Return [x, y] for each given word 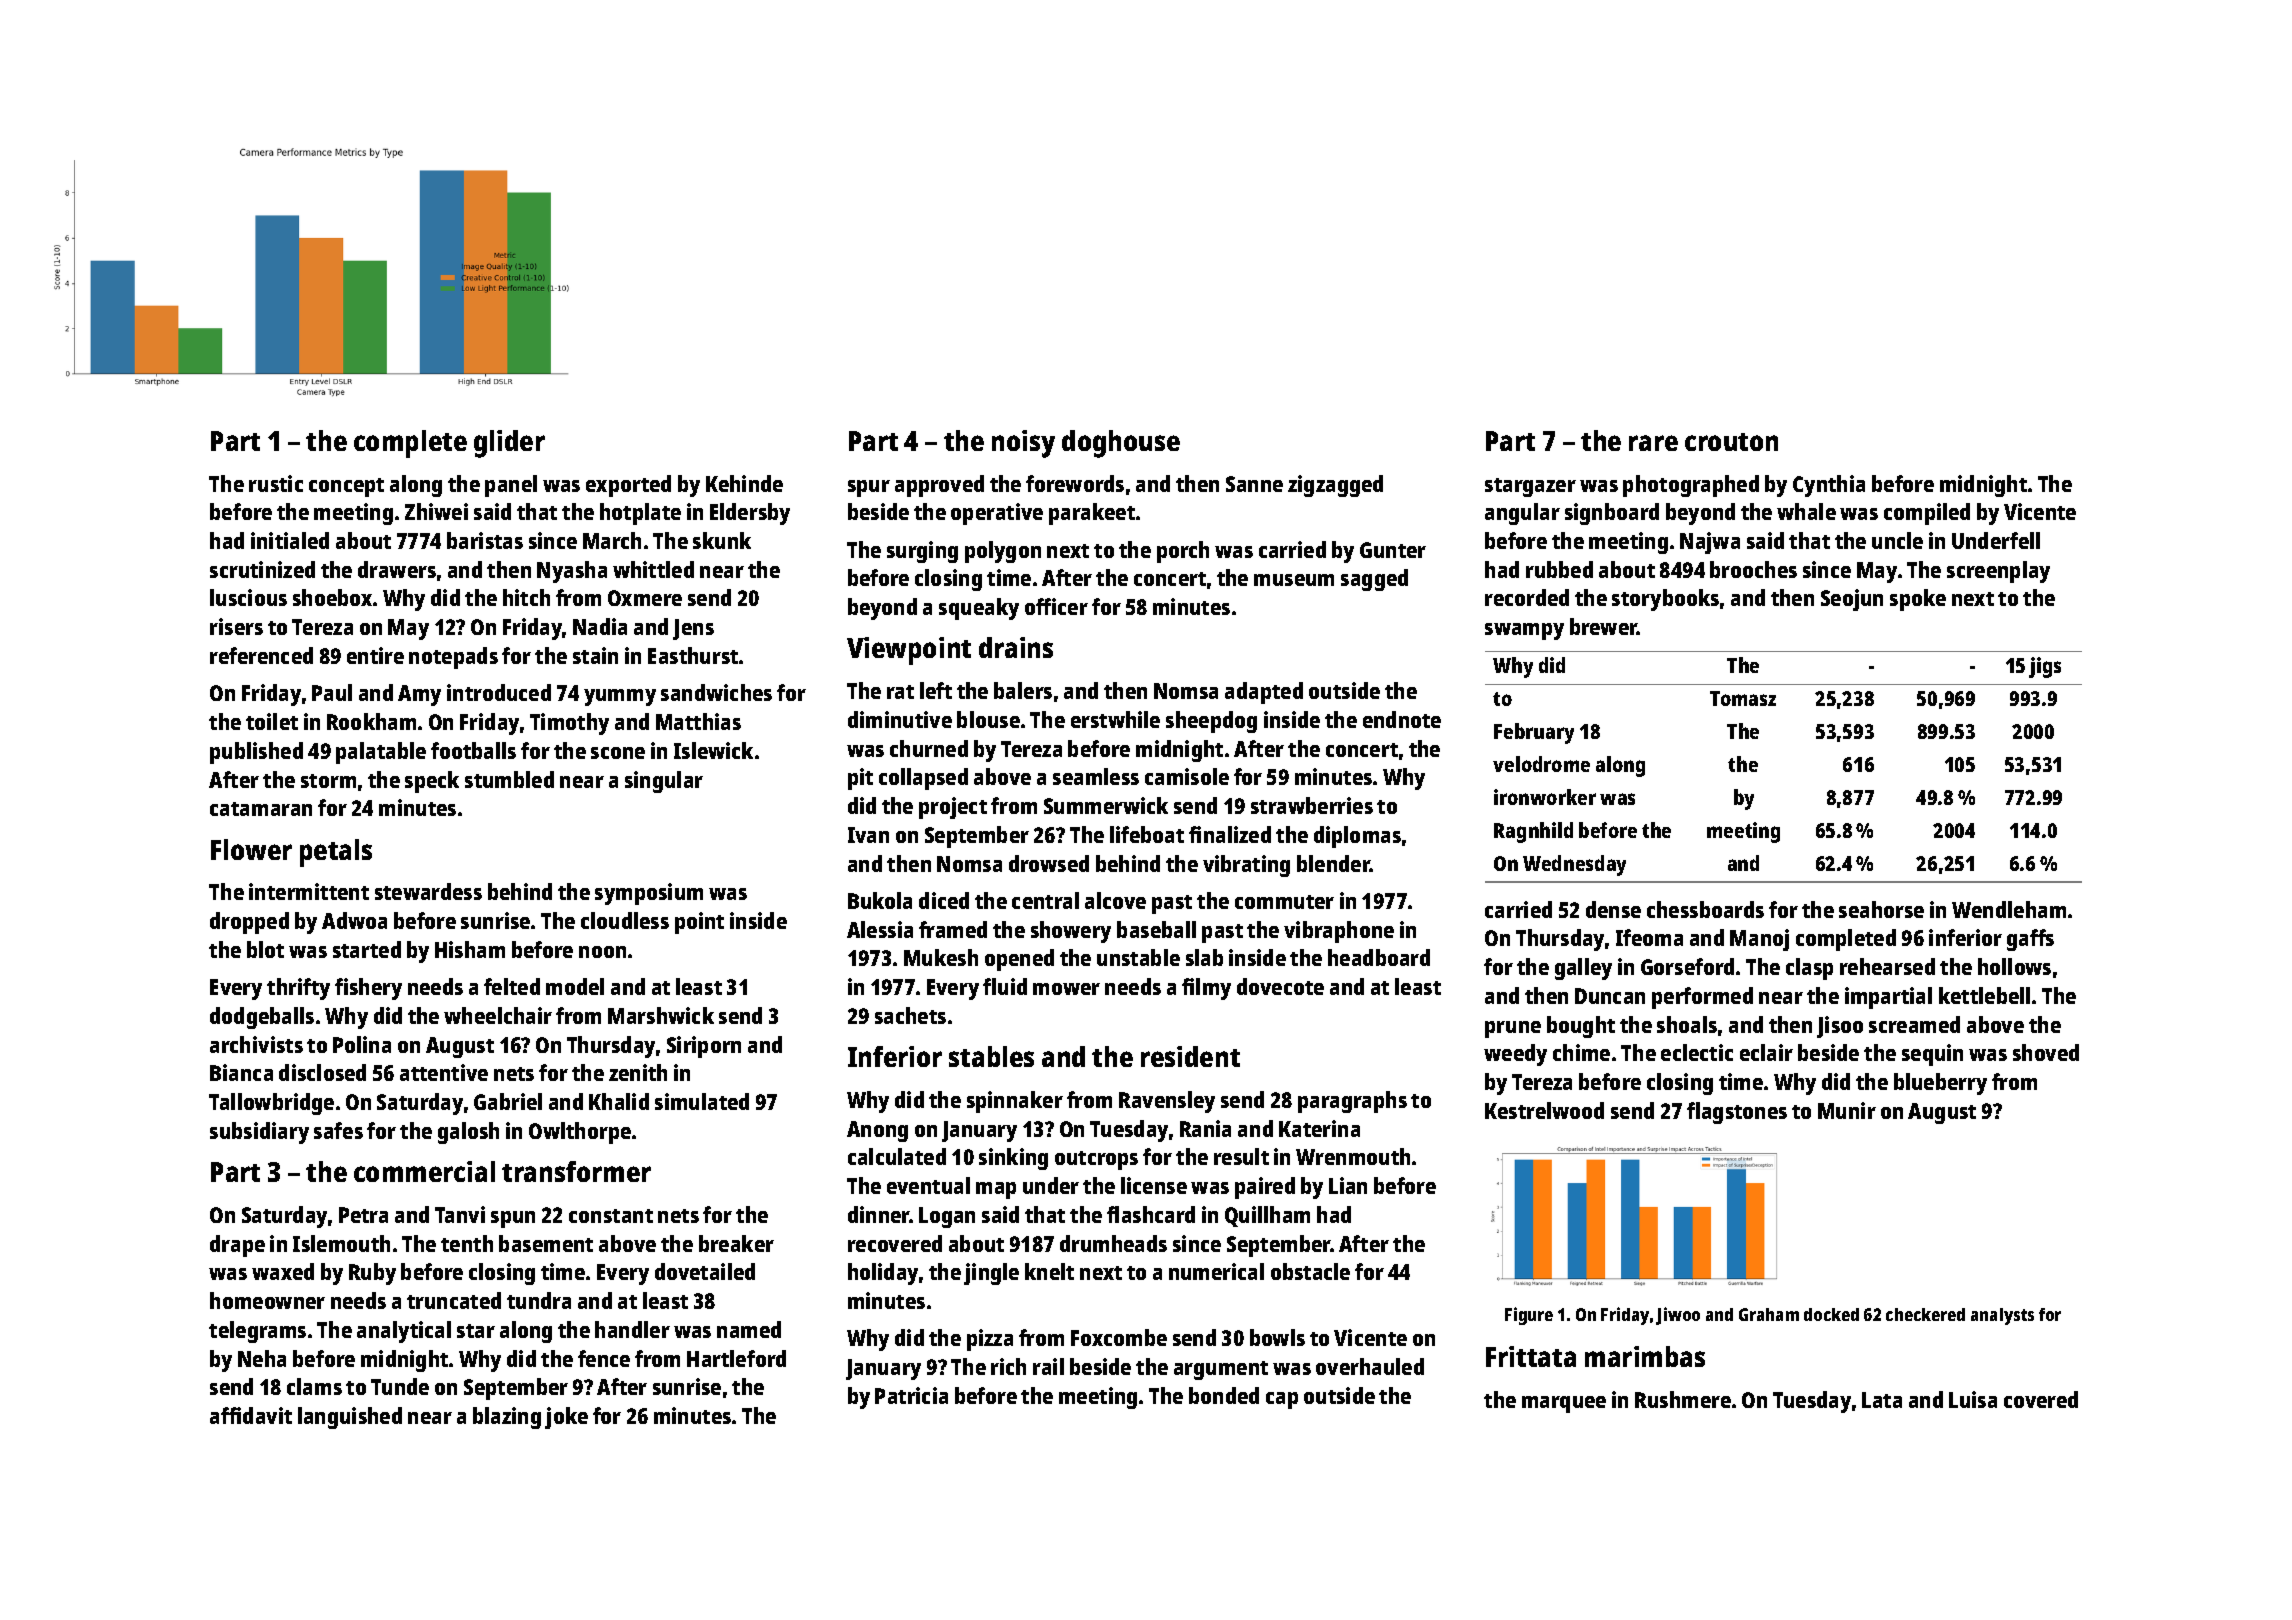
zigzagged [1335, 486]
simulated [702, 1101]
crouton [1731, 442]
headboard [1379, 957]
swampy [1524, 631]
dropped [249, 923]
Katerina [1319, 1128]
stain [595, 655]
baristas [485, 540]
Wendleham [2009, 909]
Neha [262, 1358]
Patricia [911, 1395]
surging [922, 552]
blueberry [1940, 1084]
